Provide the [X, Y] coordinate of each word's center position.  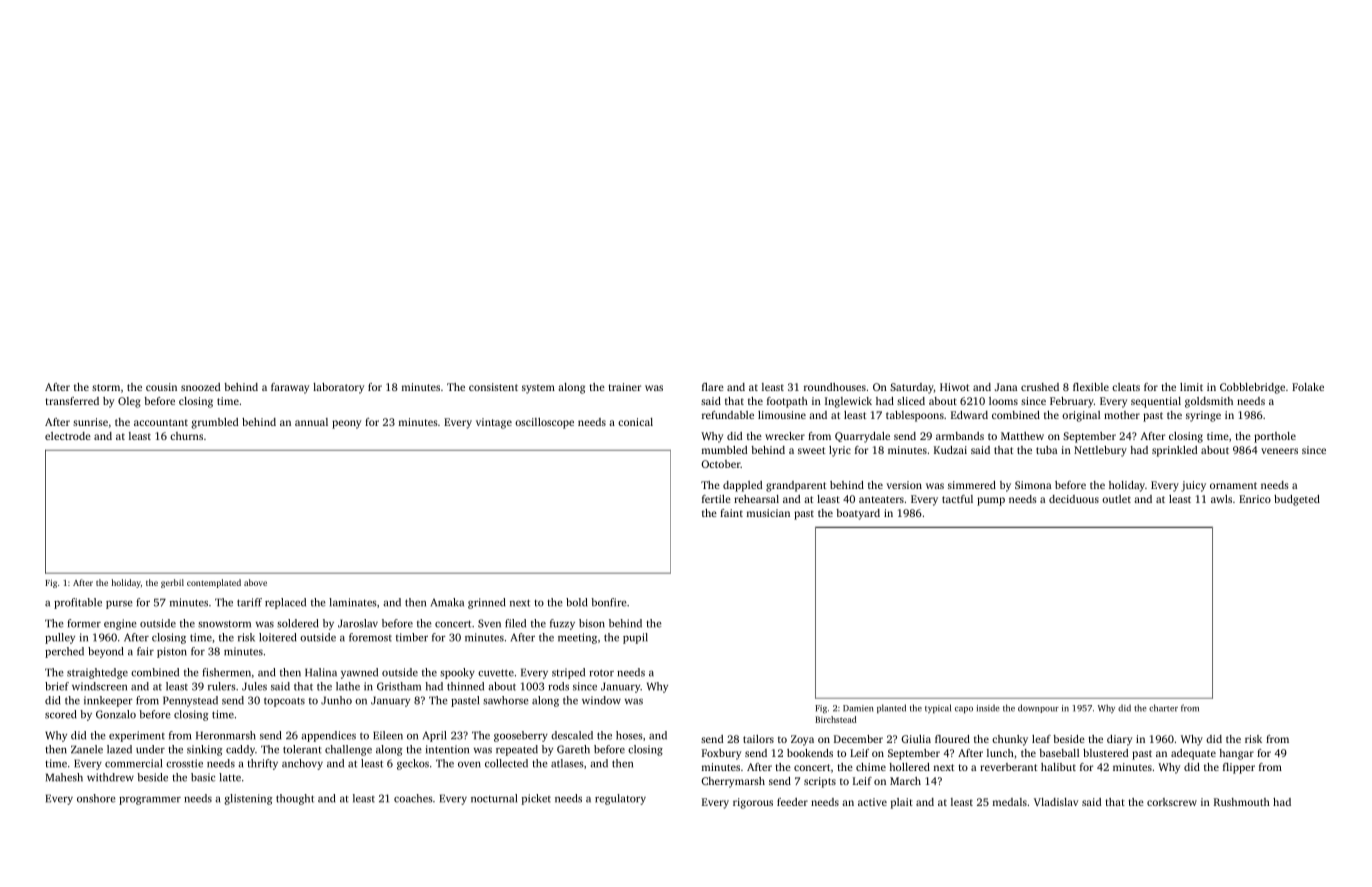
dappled [742, 486]
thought [295, 799]
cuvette [496, 673]
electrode [68, 436]
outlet [1116, 499]
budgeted [1297, 500]
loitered [277, 637]
